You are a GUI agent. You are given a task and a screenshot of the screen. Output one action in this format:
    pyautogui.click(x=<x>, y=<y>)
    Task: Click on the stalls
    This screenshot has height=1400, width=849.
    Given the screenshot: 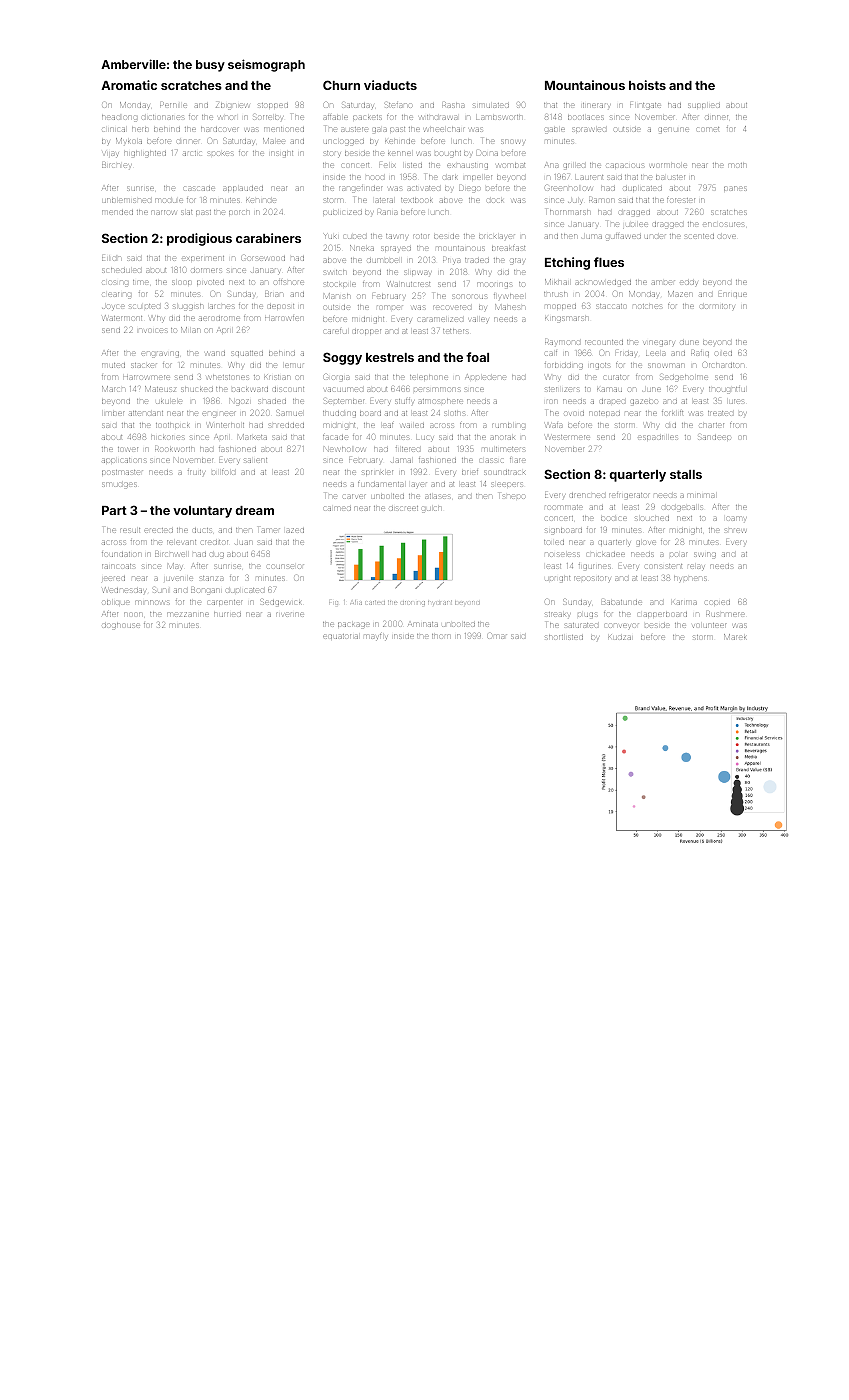 What is the action you would take?
    pyautogui.click(x=686, y=474)
